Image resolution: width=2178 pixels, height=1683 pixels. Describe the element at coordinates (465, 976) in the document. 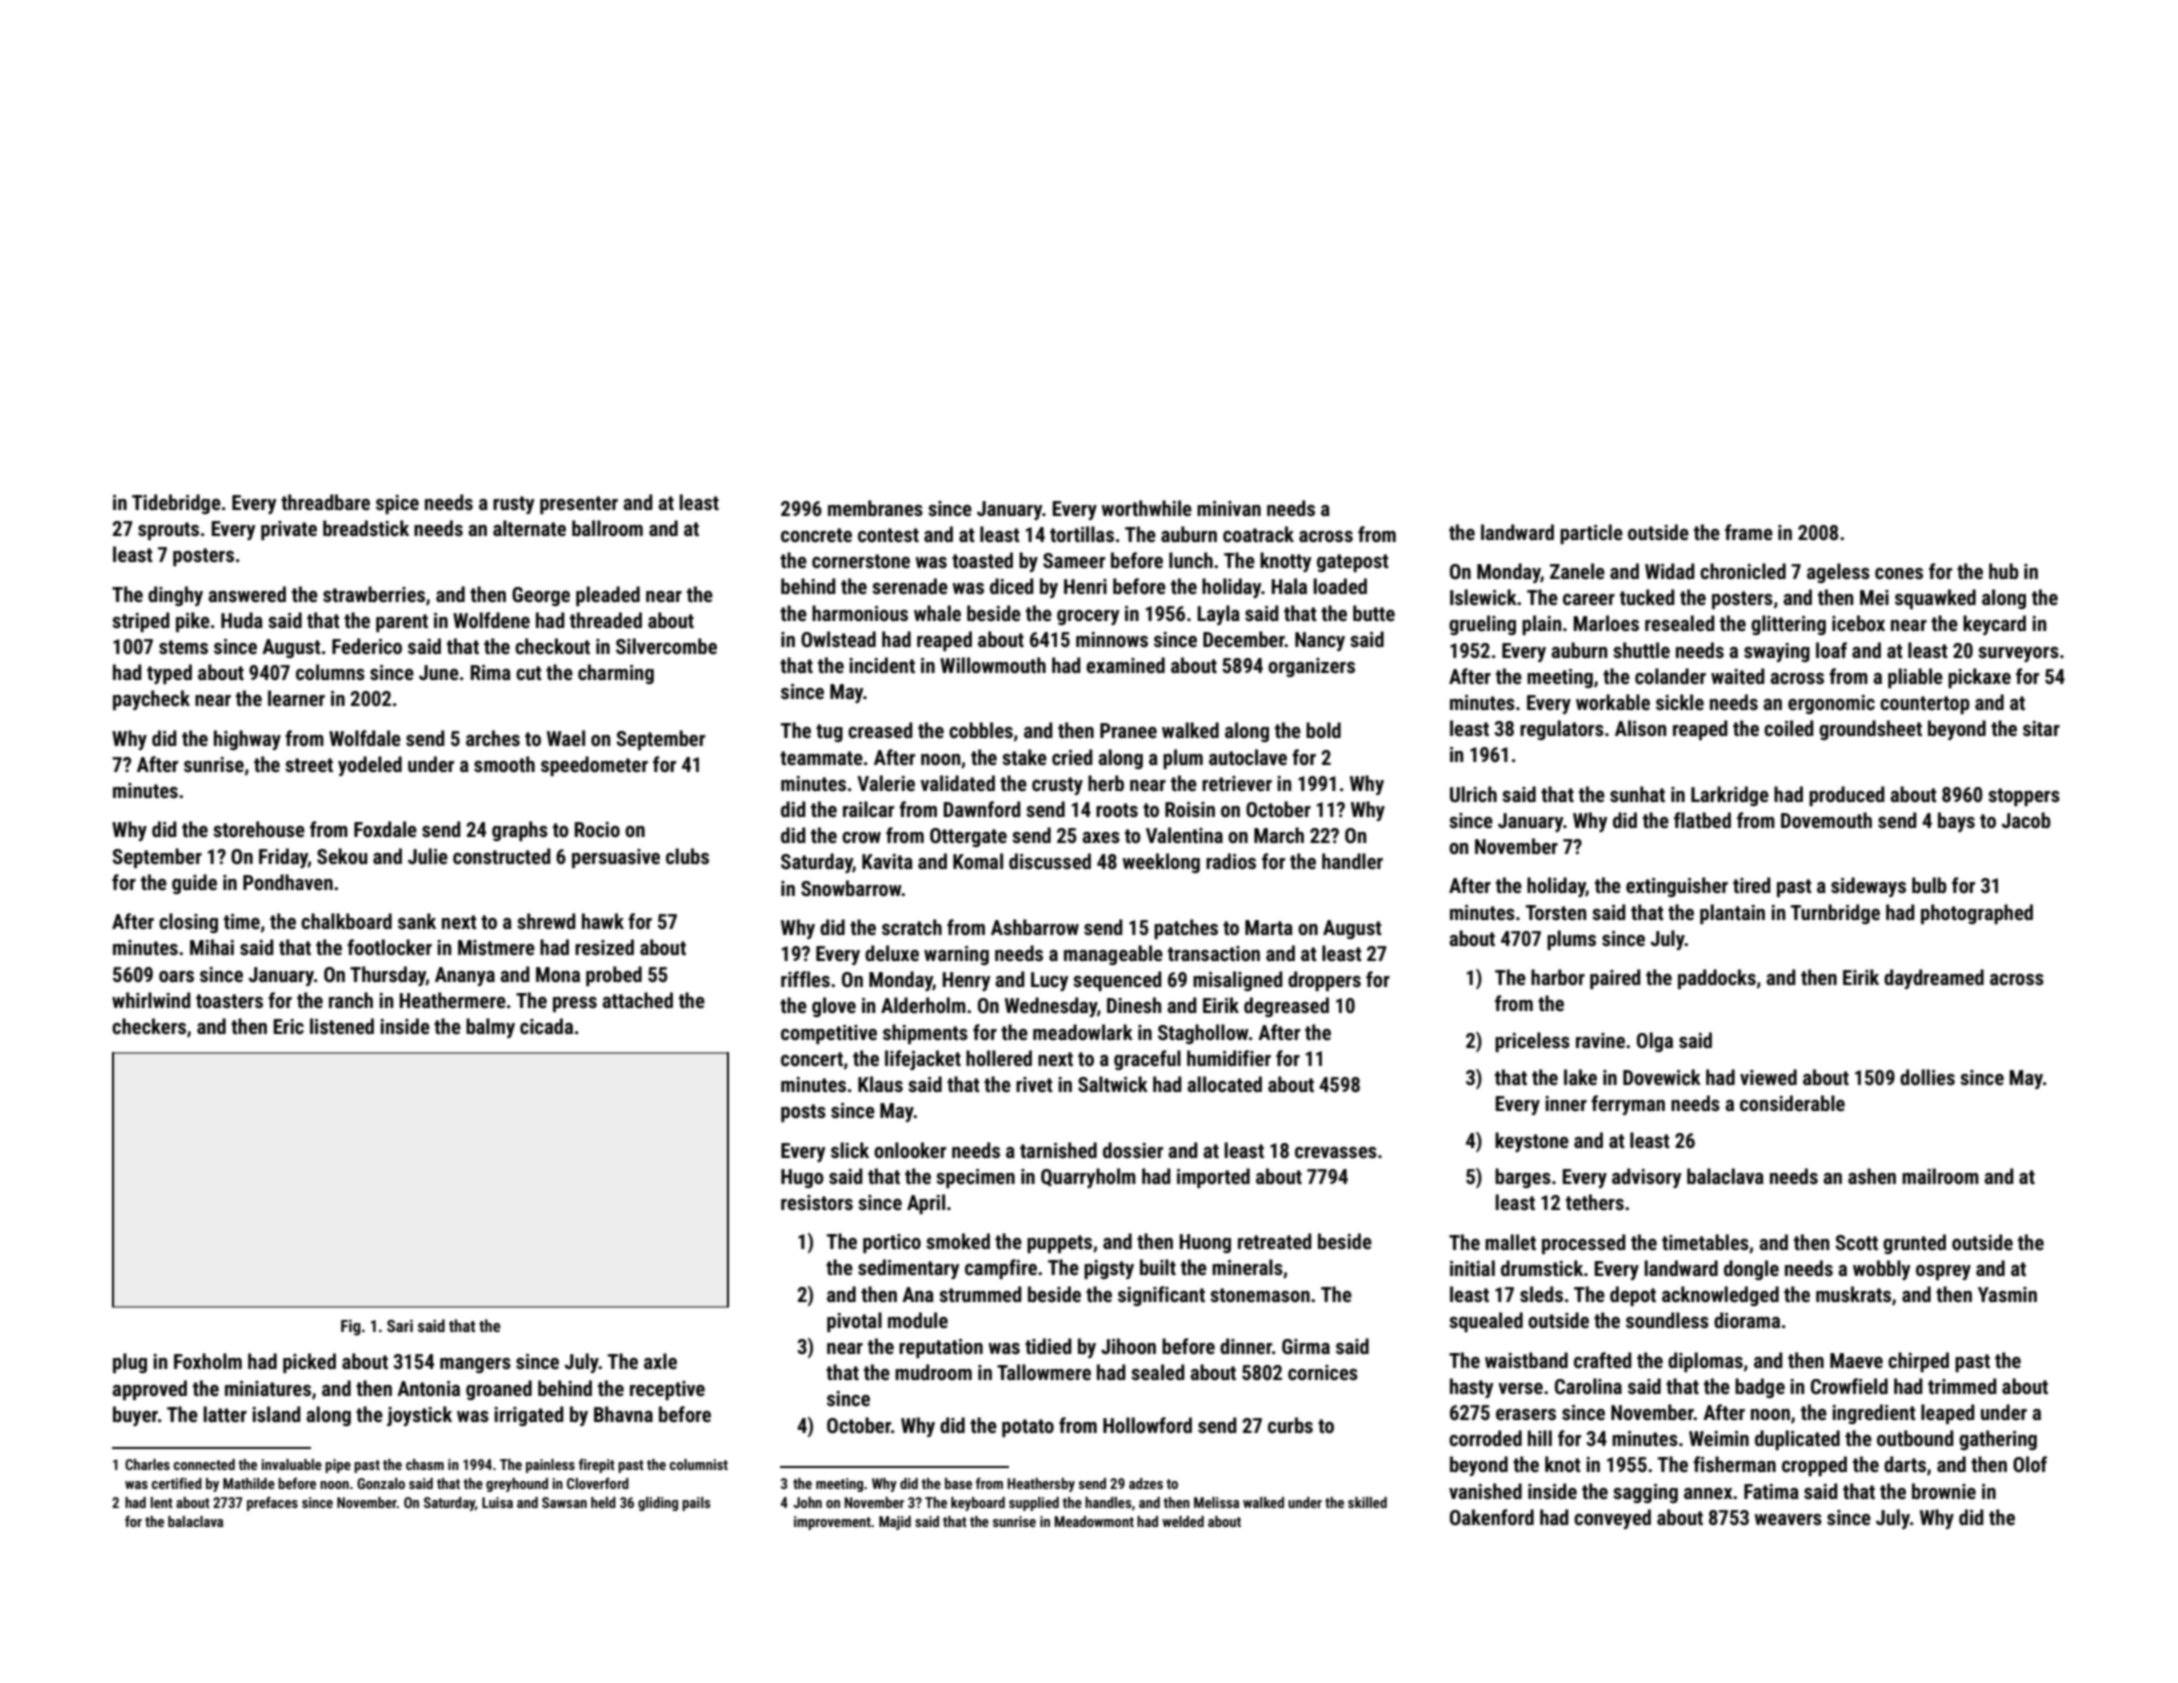

I see `Ananya` at that location.
